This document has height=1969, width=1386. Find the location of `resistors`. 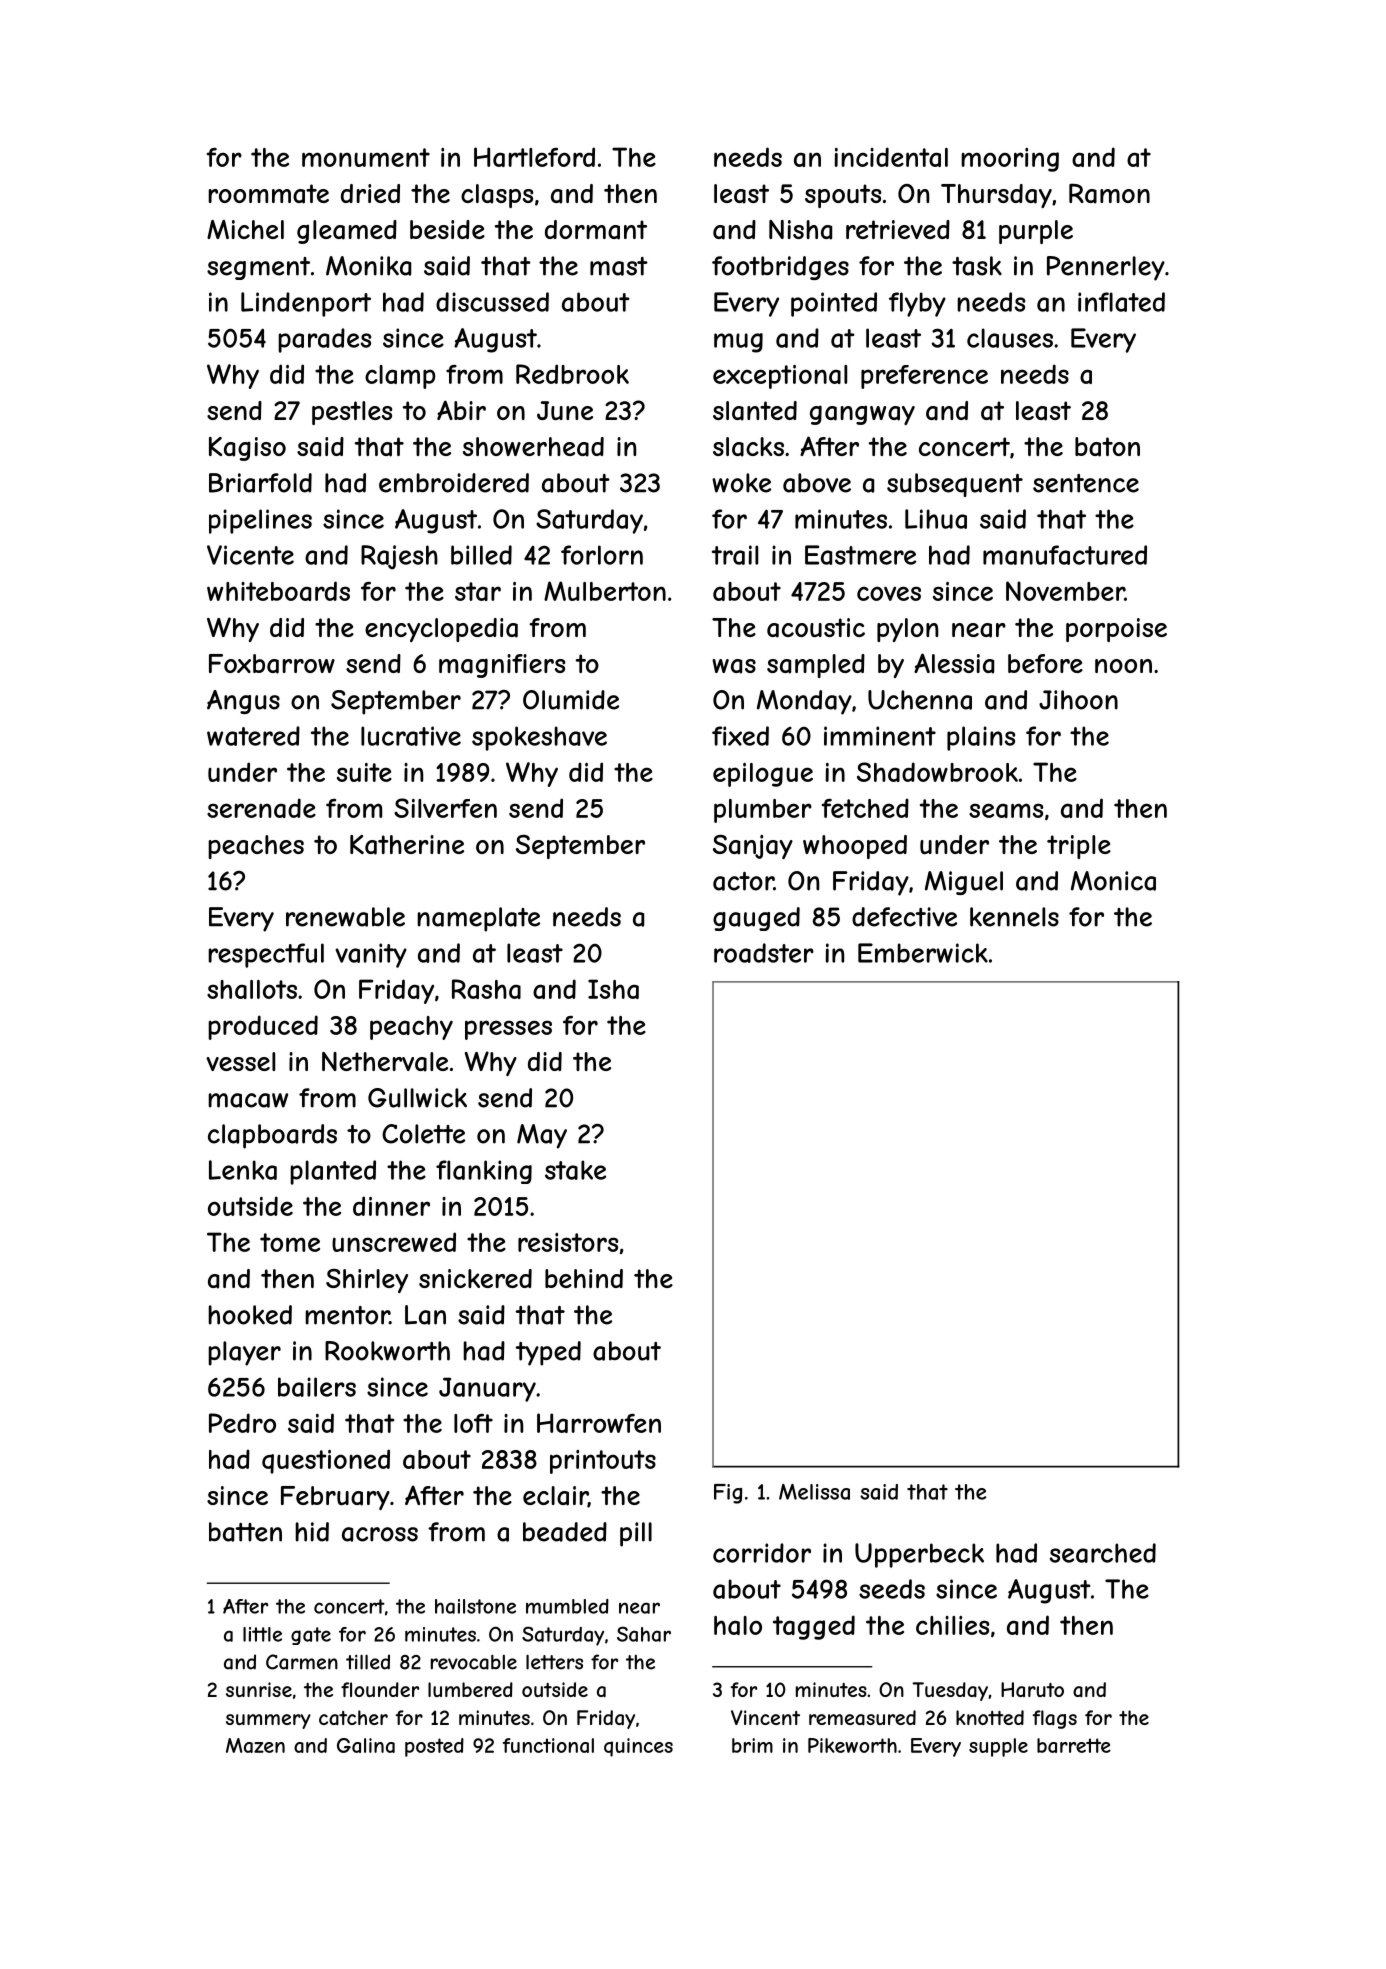

resistors is located at coordinates (568, 1242).
